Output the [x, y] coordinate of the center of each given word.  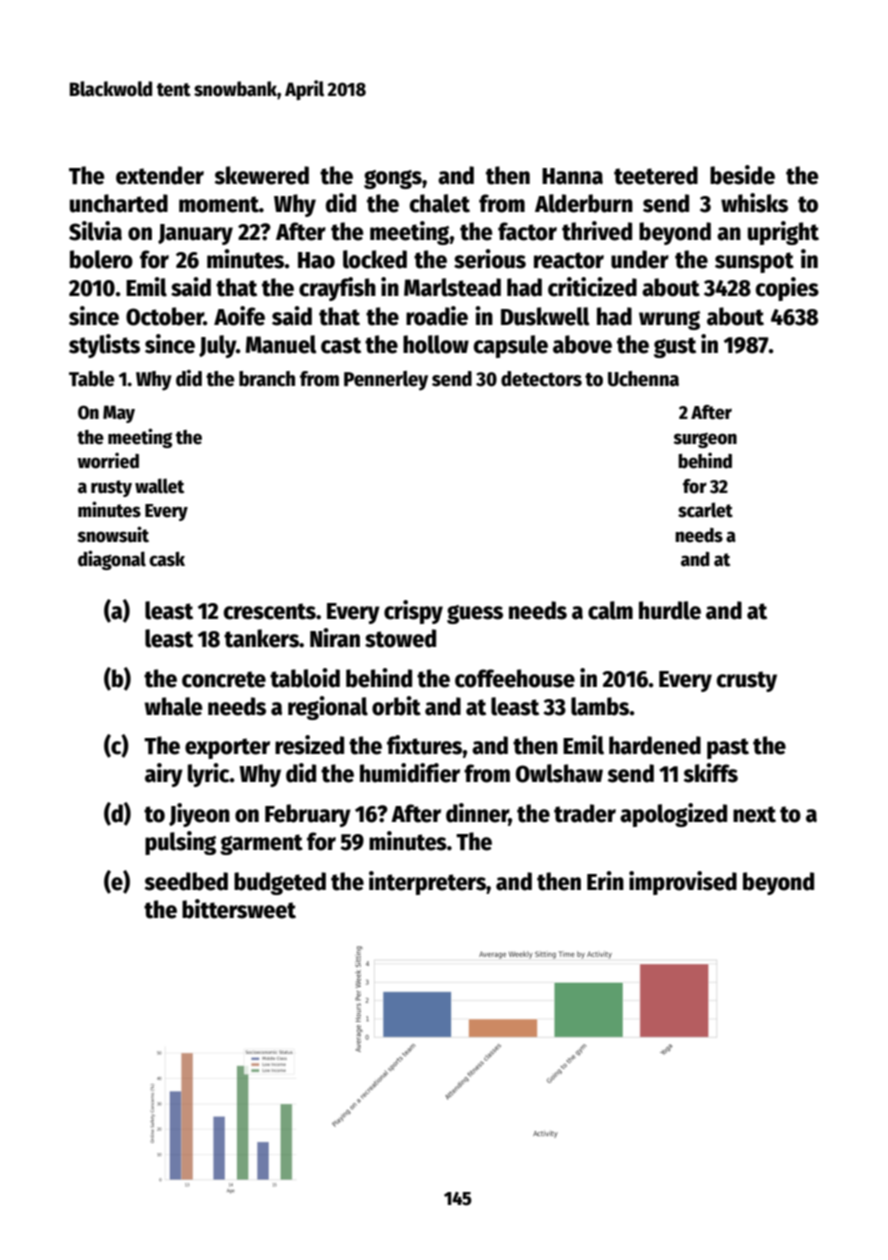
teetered [656, 175]
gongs [393, 179]
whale [173, 706]
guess [475, 614]
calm [610, 610]
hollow [436, 344]
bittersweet [239, 909]
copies [787, 289]
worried [108, 460]
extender [160, 175]
